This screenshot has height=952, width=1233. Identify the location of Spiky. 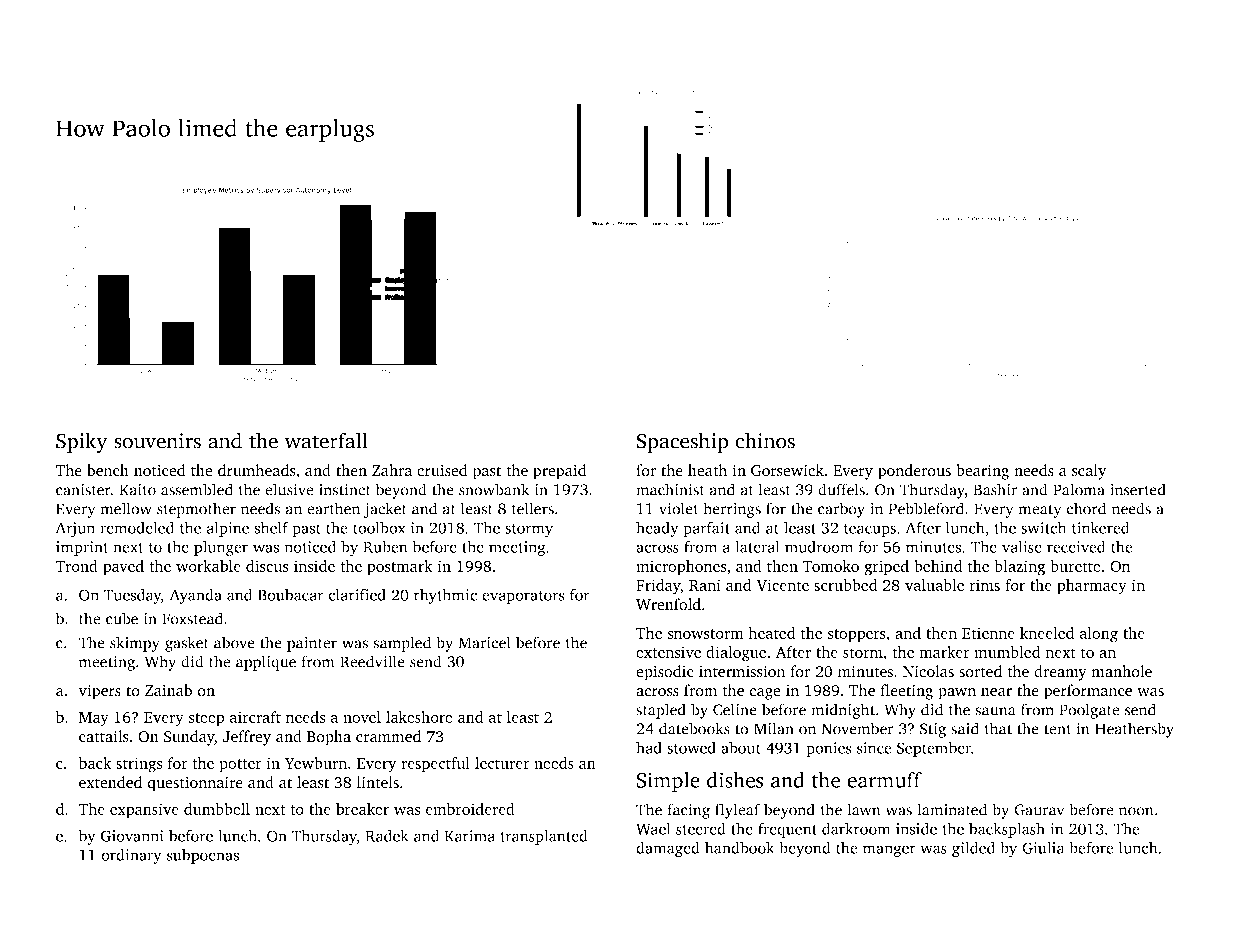
(82, 442).
